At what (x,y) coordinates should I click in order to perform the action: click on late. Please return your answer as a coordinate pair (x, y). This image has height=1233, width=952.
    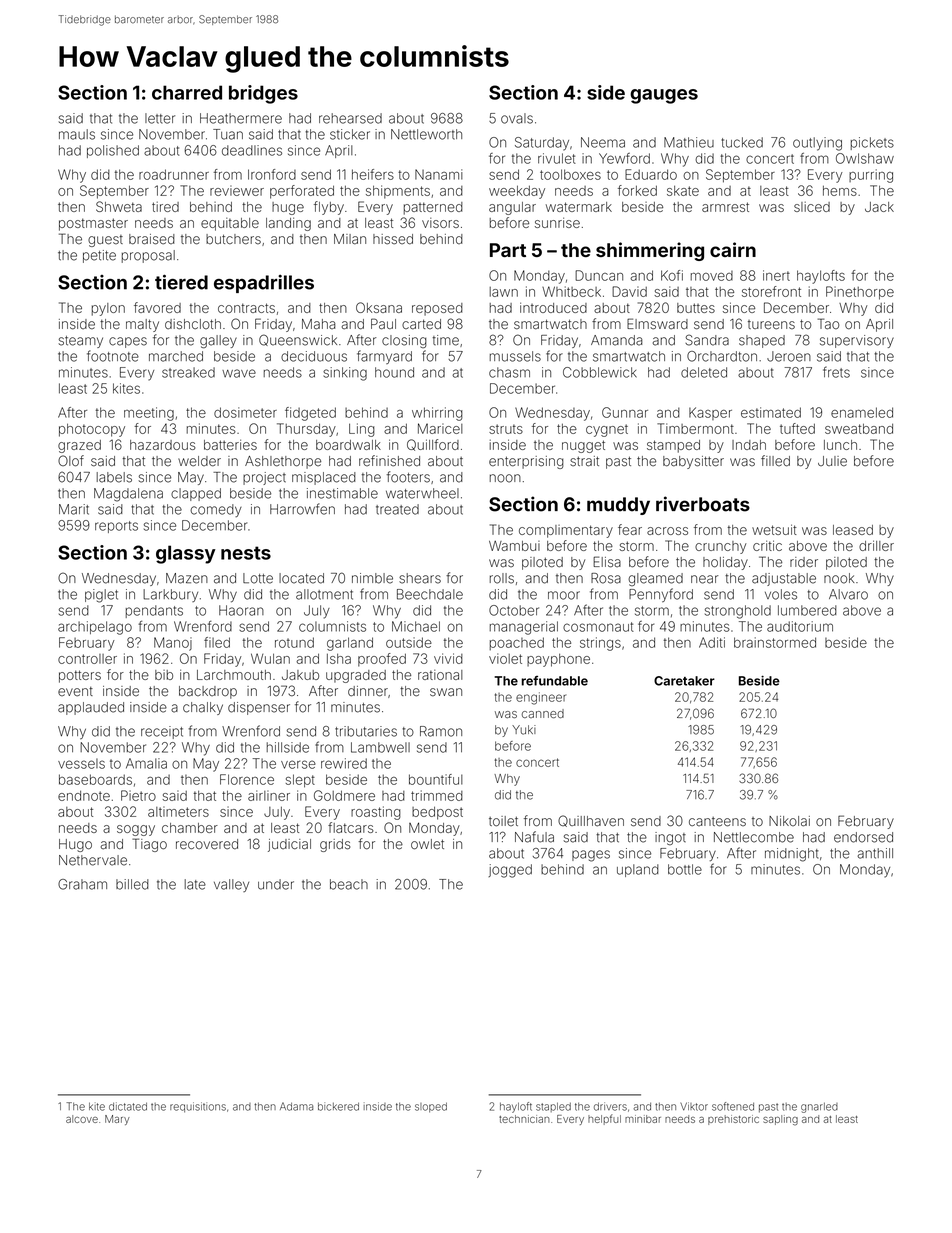
    Looking at the image, I should click on (195, 884).
